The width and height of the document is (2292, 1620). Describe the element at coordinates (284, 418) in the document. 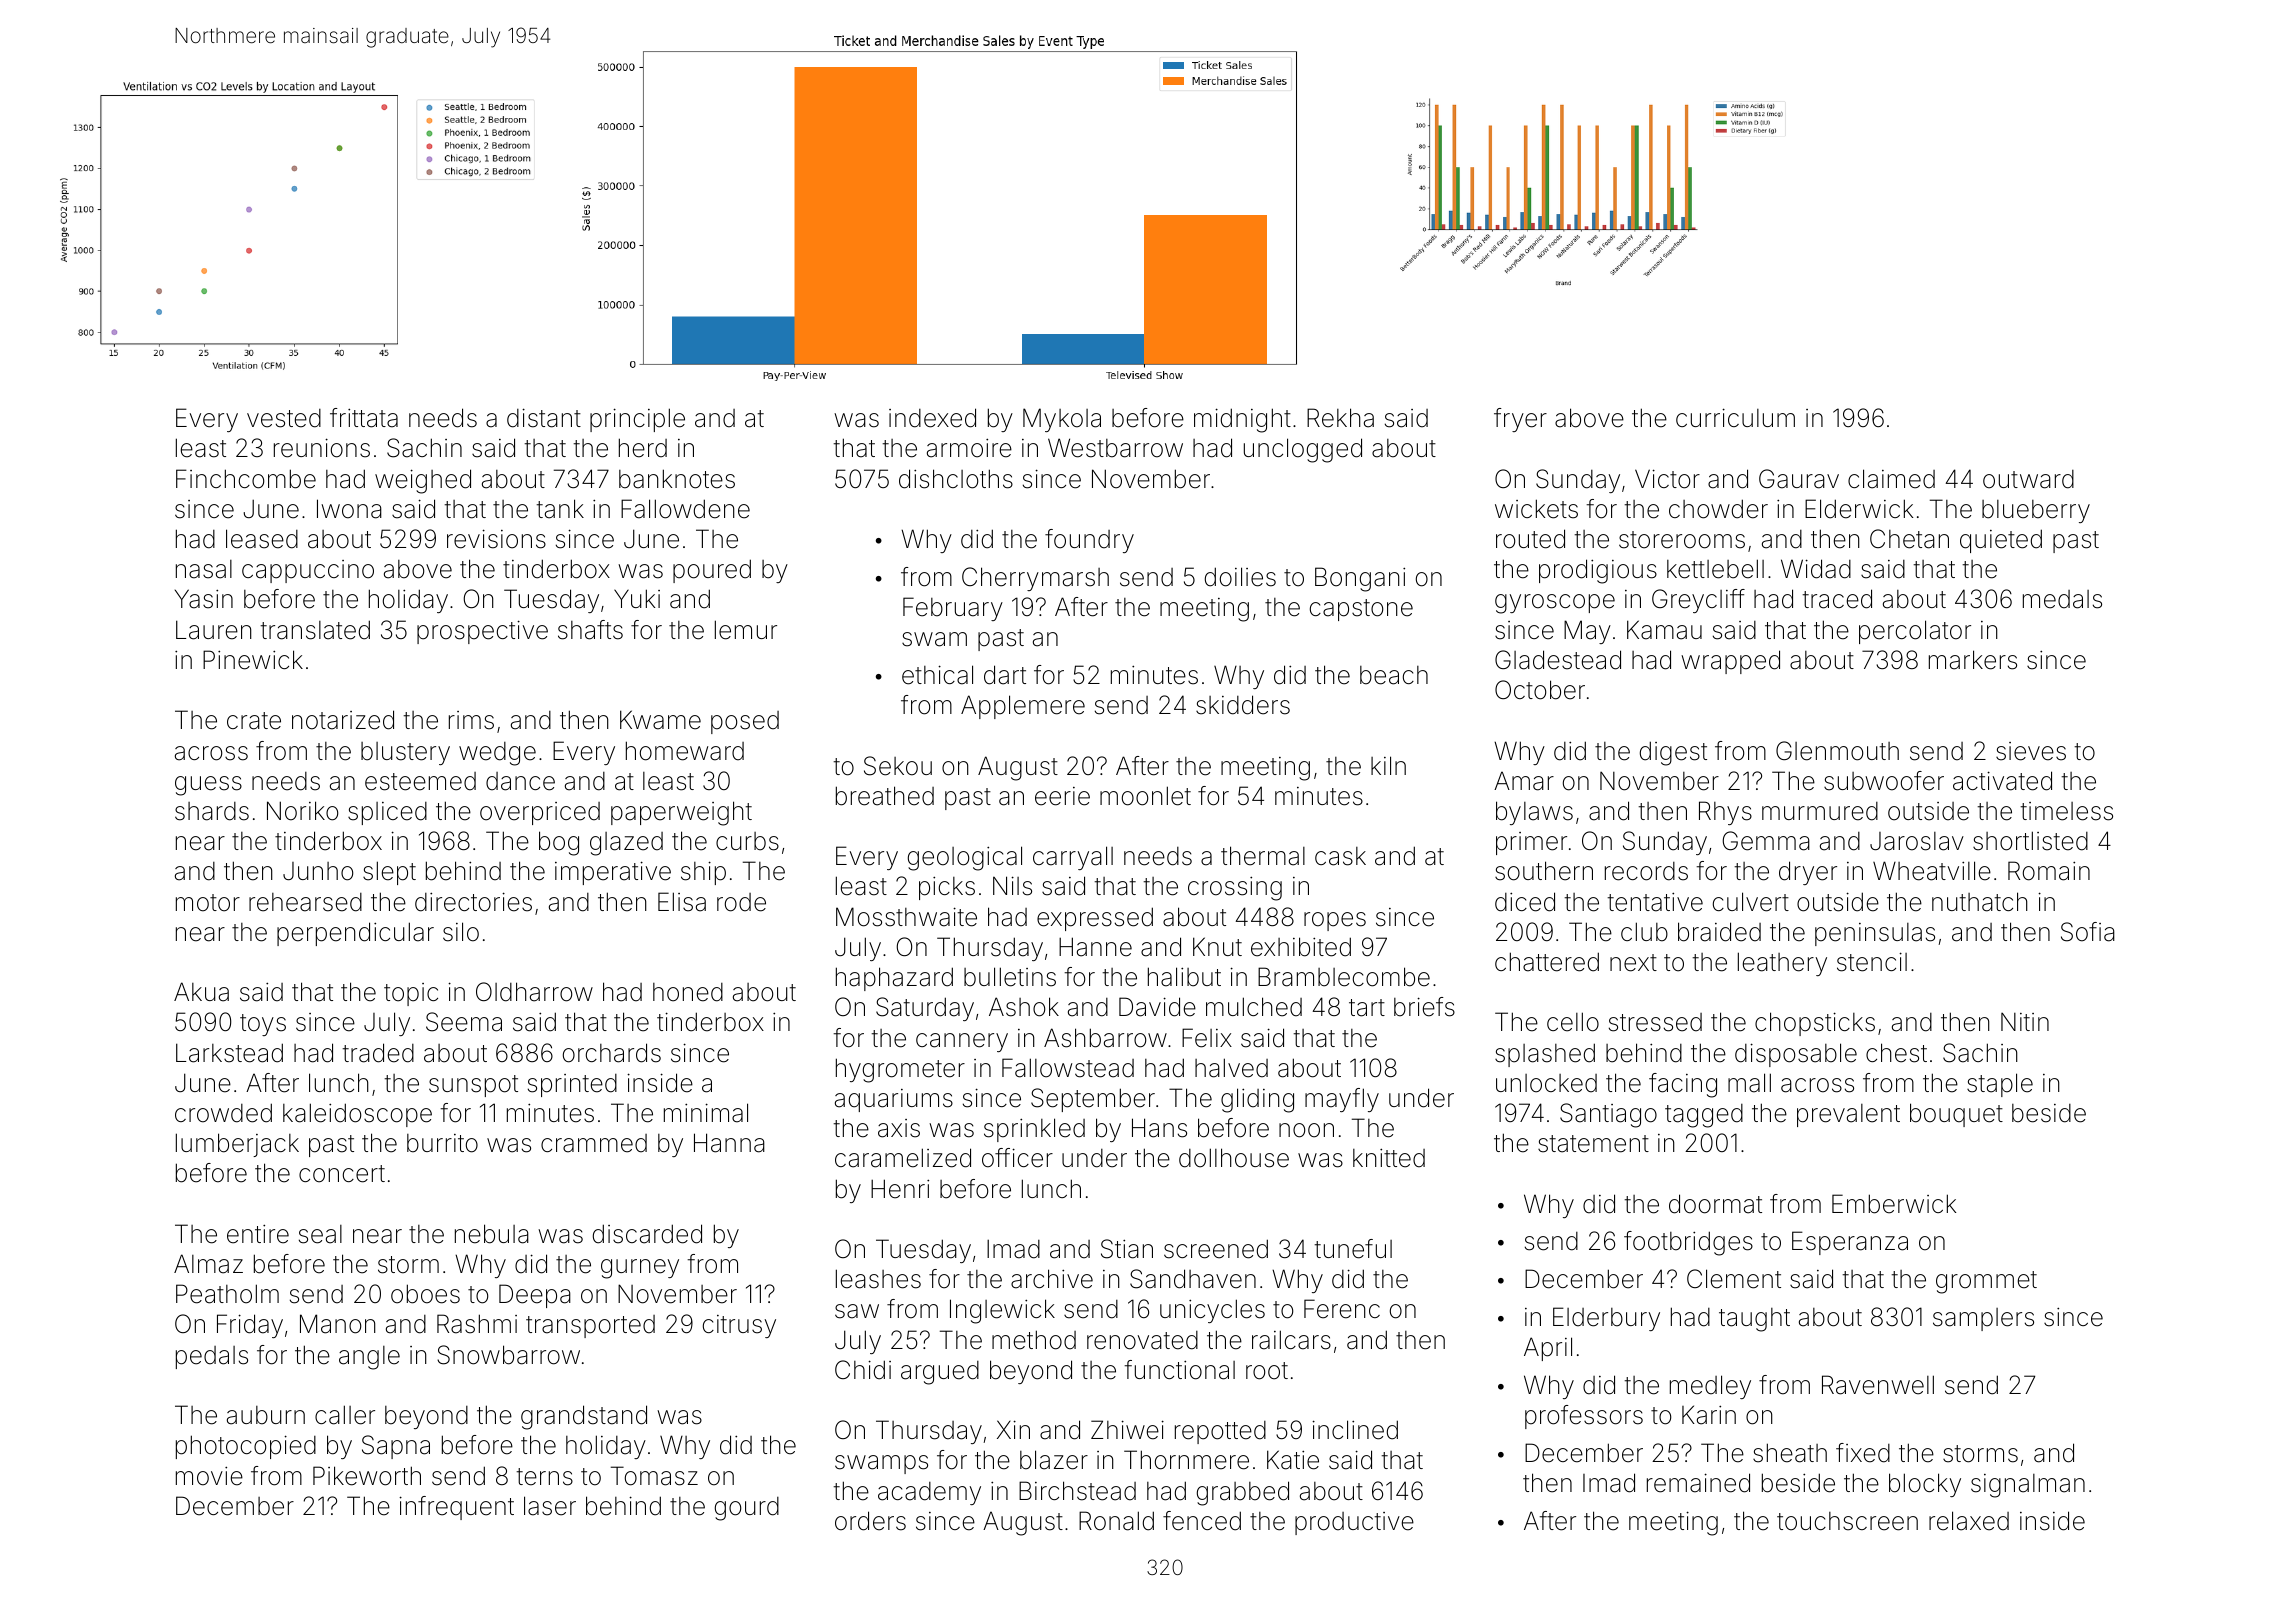

I see `vested` at that location.
